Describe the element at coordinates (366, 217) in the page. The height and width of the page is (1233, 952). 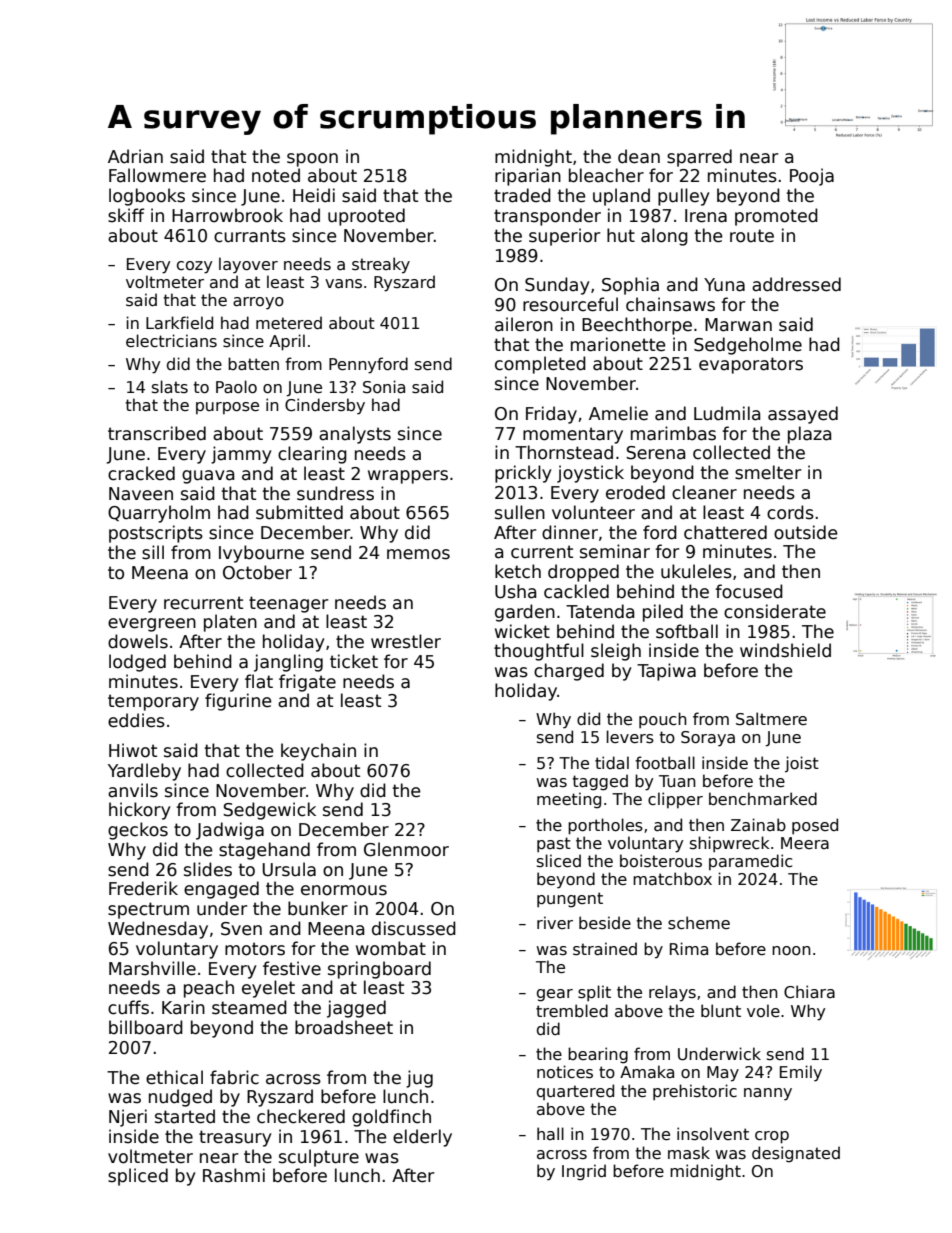
I see `uprooted` at that location.
